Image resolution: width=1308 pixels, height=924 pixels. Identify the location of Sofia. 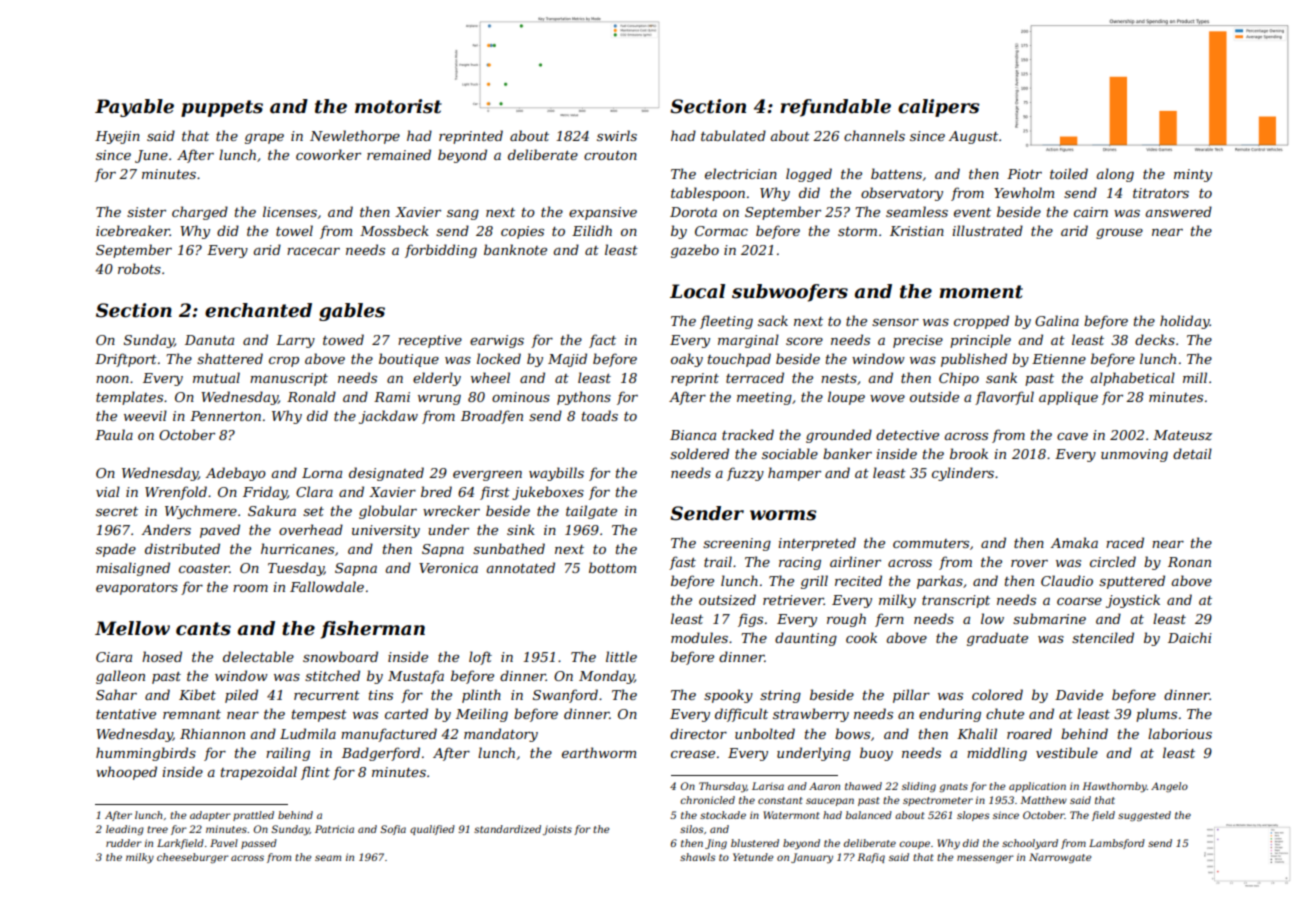
(393, 830).
